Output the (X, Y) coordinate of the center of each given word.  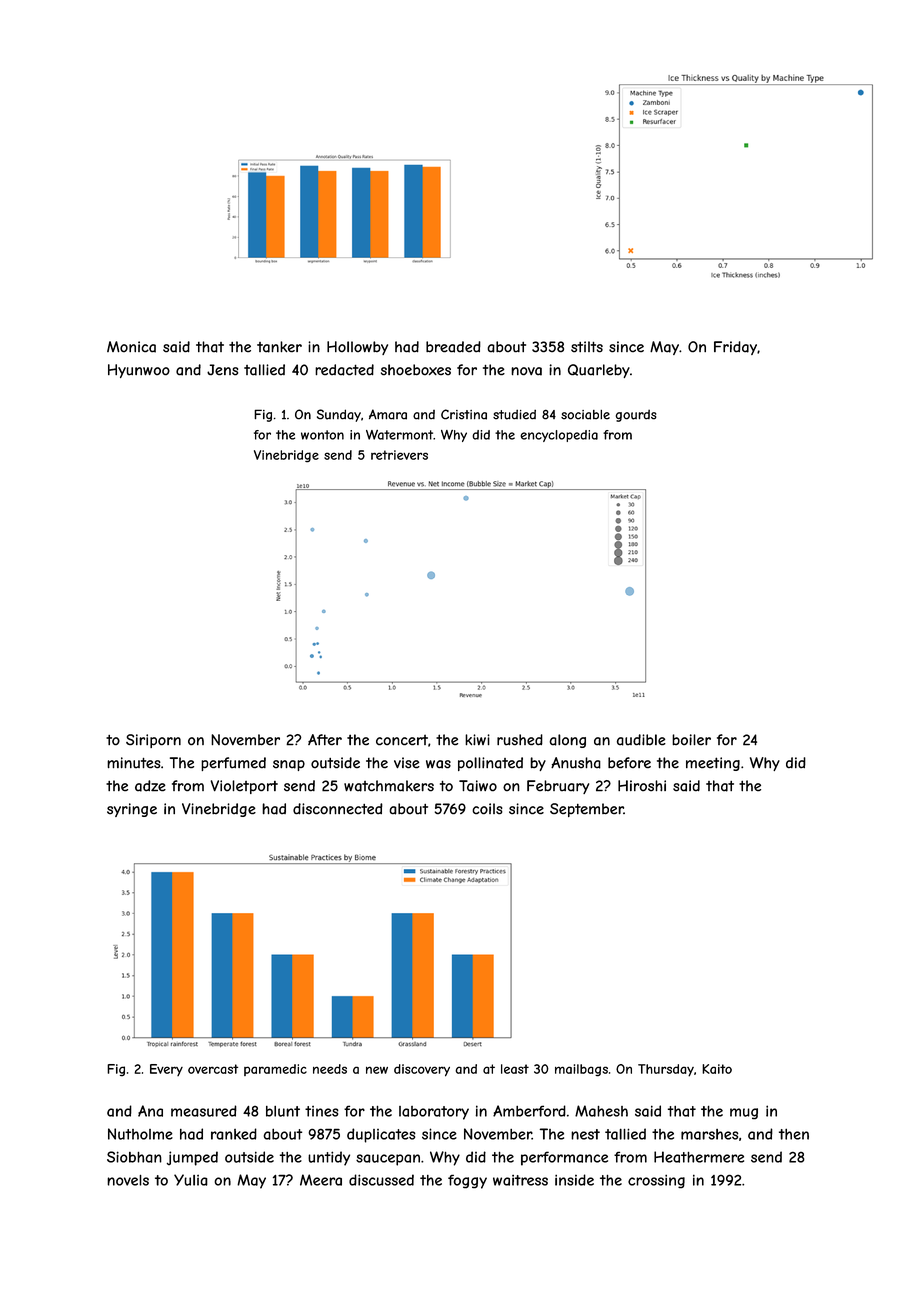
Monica (131, 347)
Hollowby (357, 348)
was (438, 764)
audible (641, 740)
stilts (587, 347)
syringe (132, 810)
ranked (234, 1134)
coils (487, 809)
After (325, 739)
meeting (713, 764)
